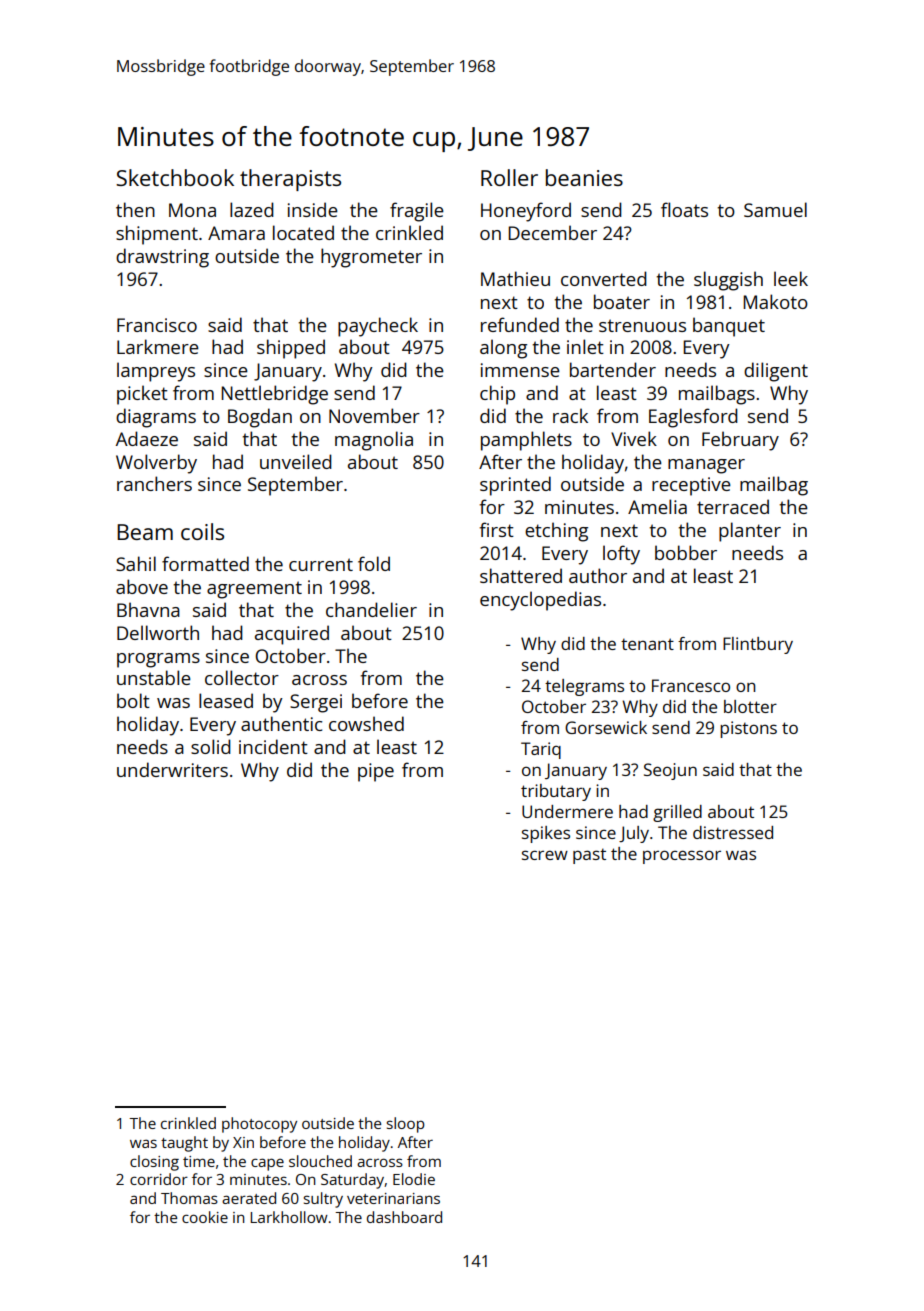 This page has height=1311, width=924. What do you see at coordinates (776, 372) in the page?
I see `diligent` at bounding box center [776, 372].
